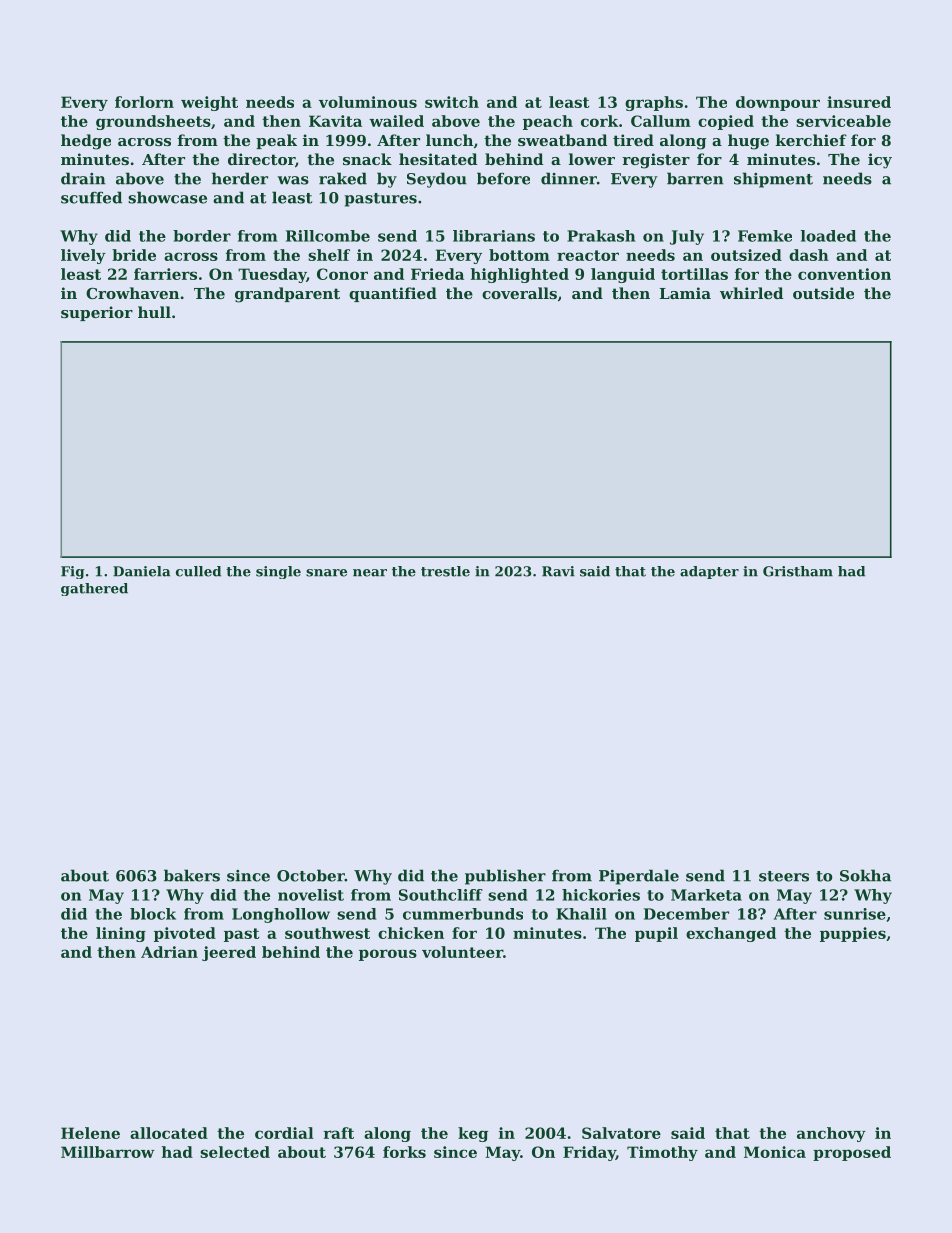 This image has width=952, height=1233. Describe the element at coordinates (438, 159) in the image. I see `hesitated` at that location.
